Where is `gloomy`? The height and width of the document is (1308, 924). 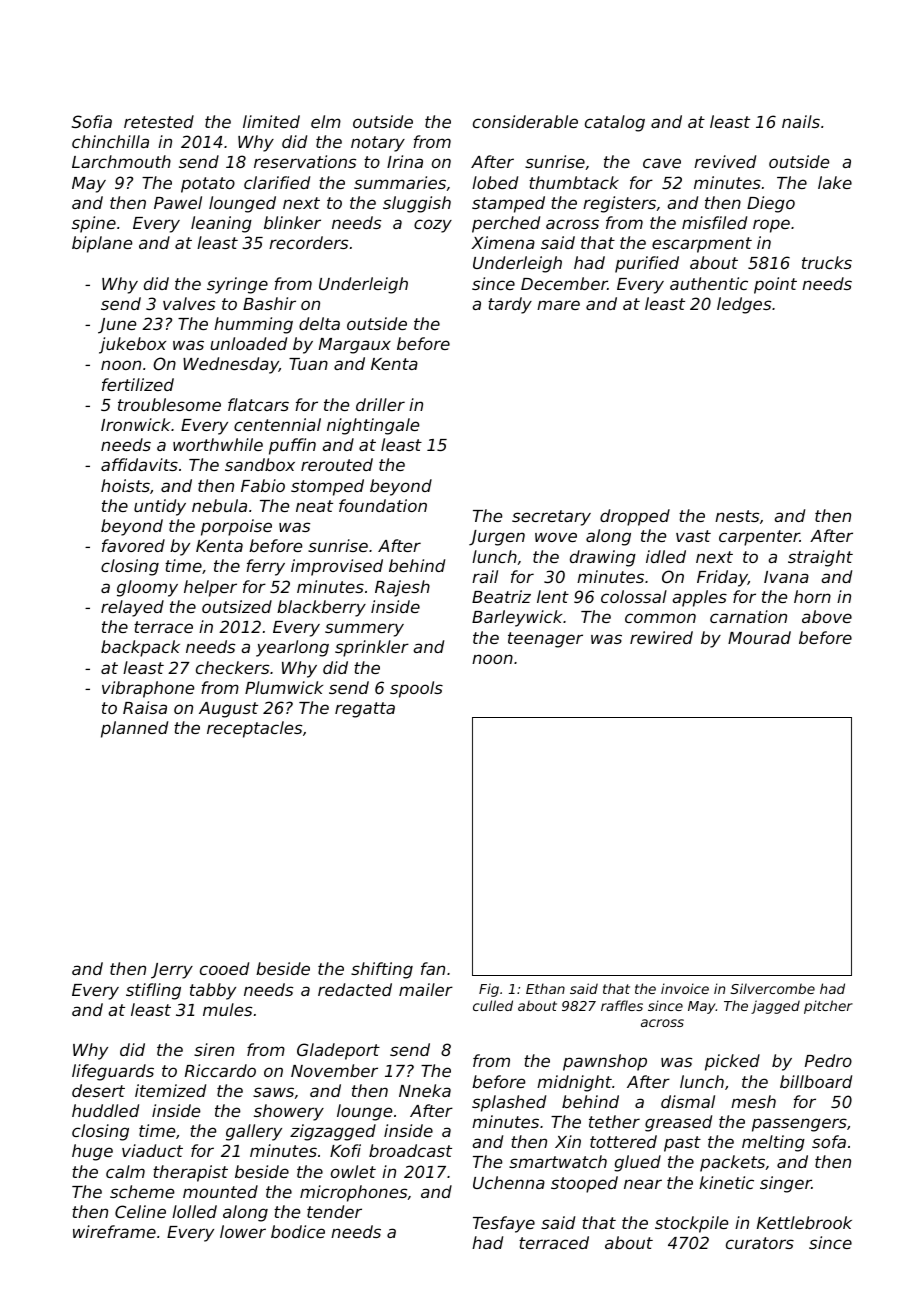 gloomy is located at coordinates (147, 588).
